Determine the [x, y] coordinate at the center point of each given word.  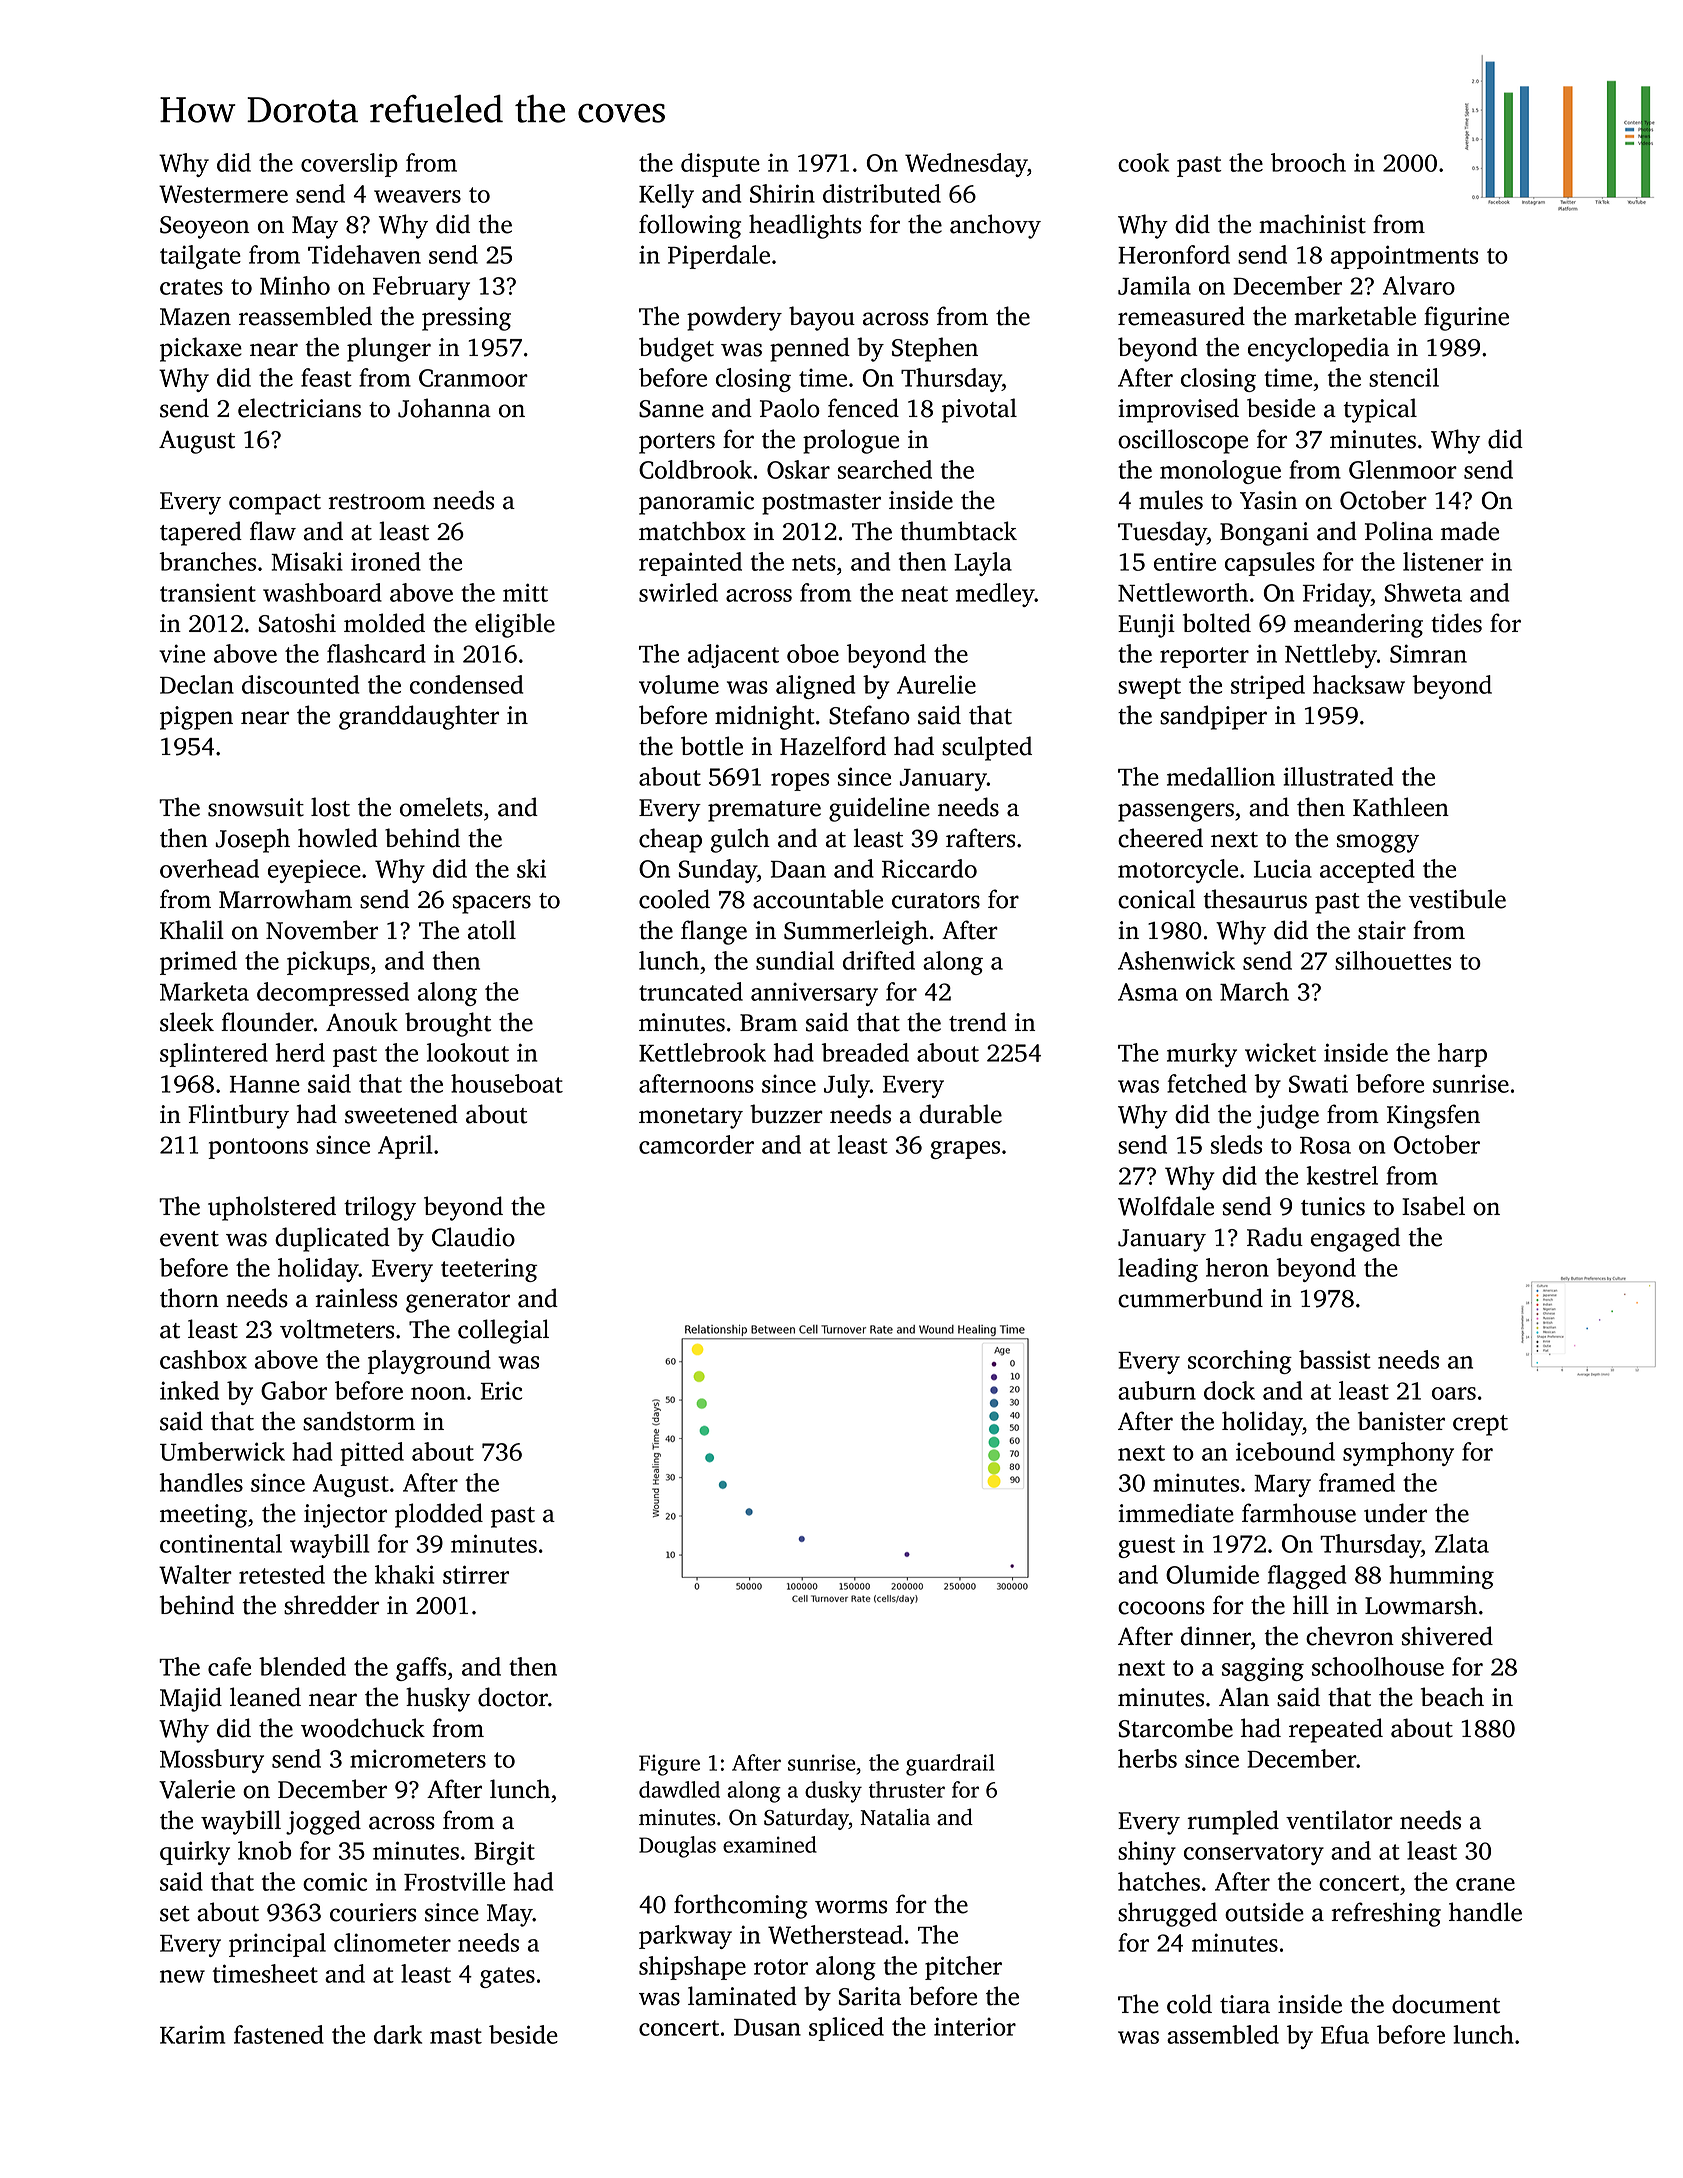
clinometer [392, 1942]
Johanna [444, 408]
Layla [983, 564]
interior [975, 2026]
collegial [503, 1331]
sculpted [987, 748]
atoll [492, 930]
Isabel [1433, 1206]
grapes [965, 1150]
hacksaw [1359, 684]
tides [1456, 623]
